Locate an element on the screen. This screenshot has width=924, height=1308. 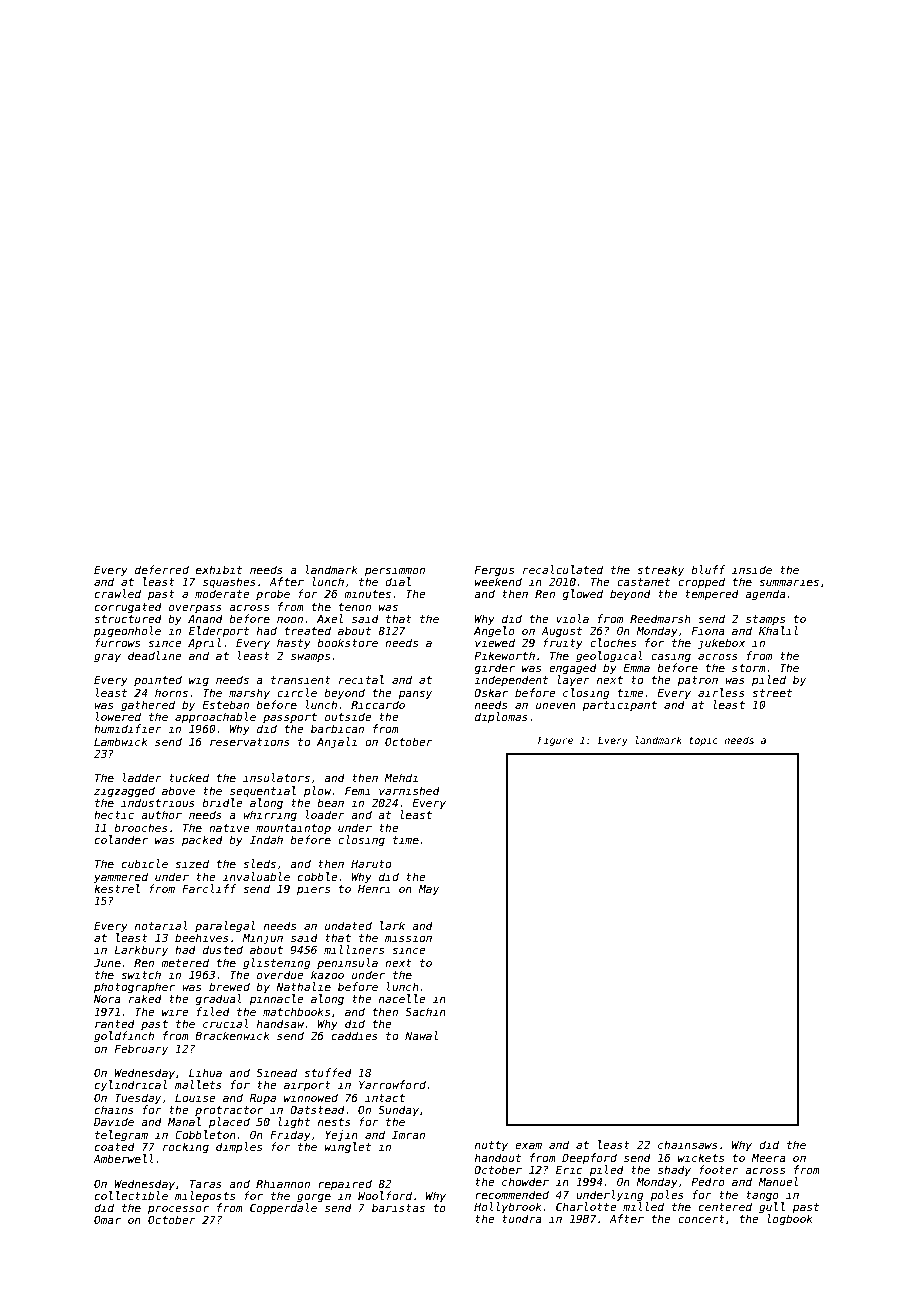
Lihua is located at coordinates (205, 1072).
